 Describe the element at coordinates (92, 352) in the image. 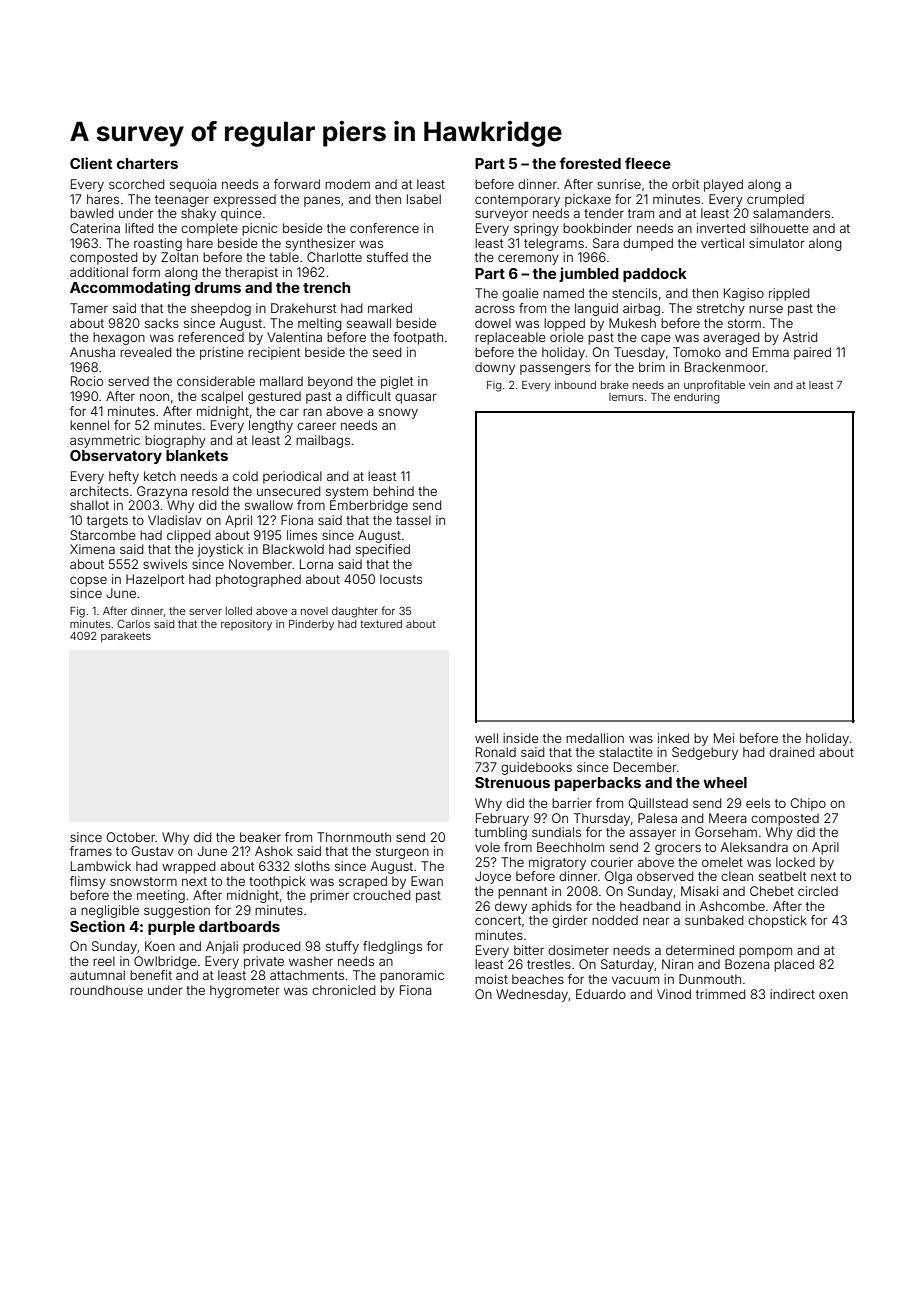

I see `Anusha` at that location.
